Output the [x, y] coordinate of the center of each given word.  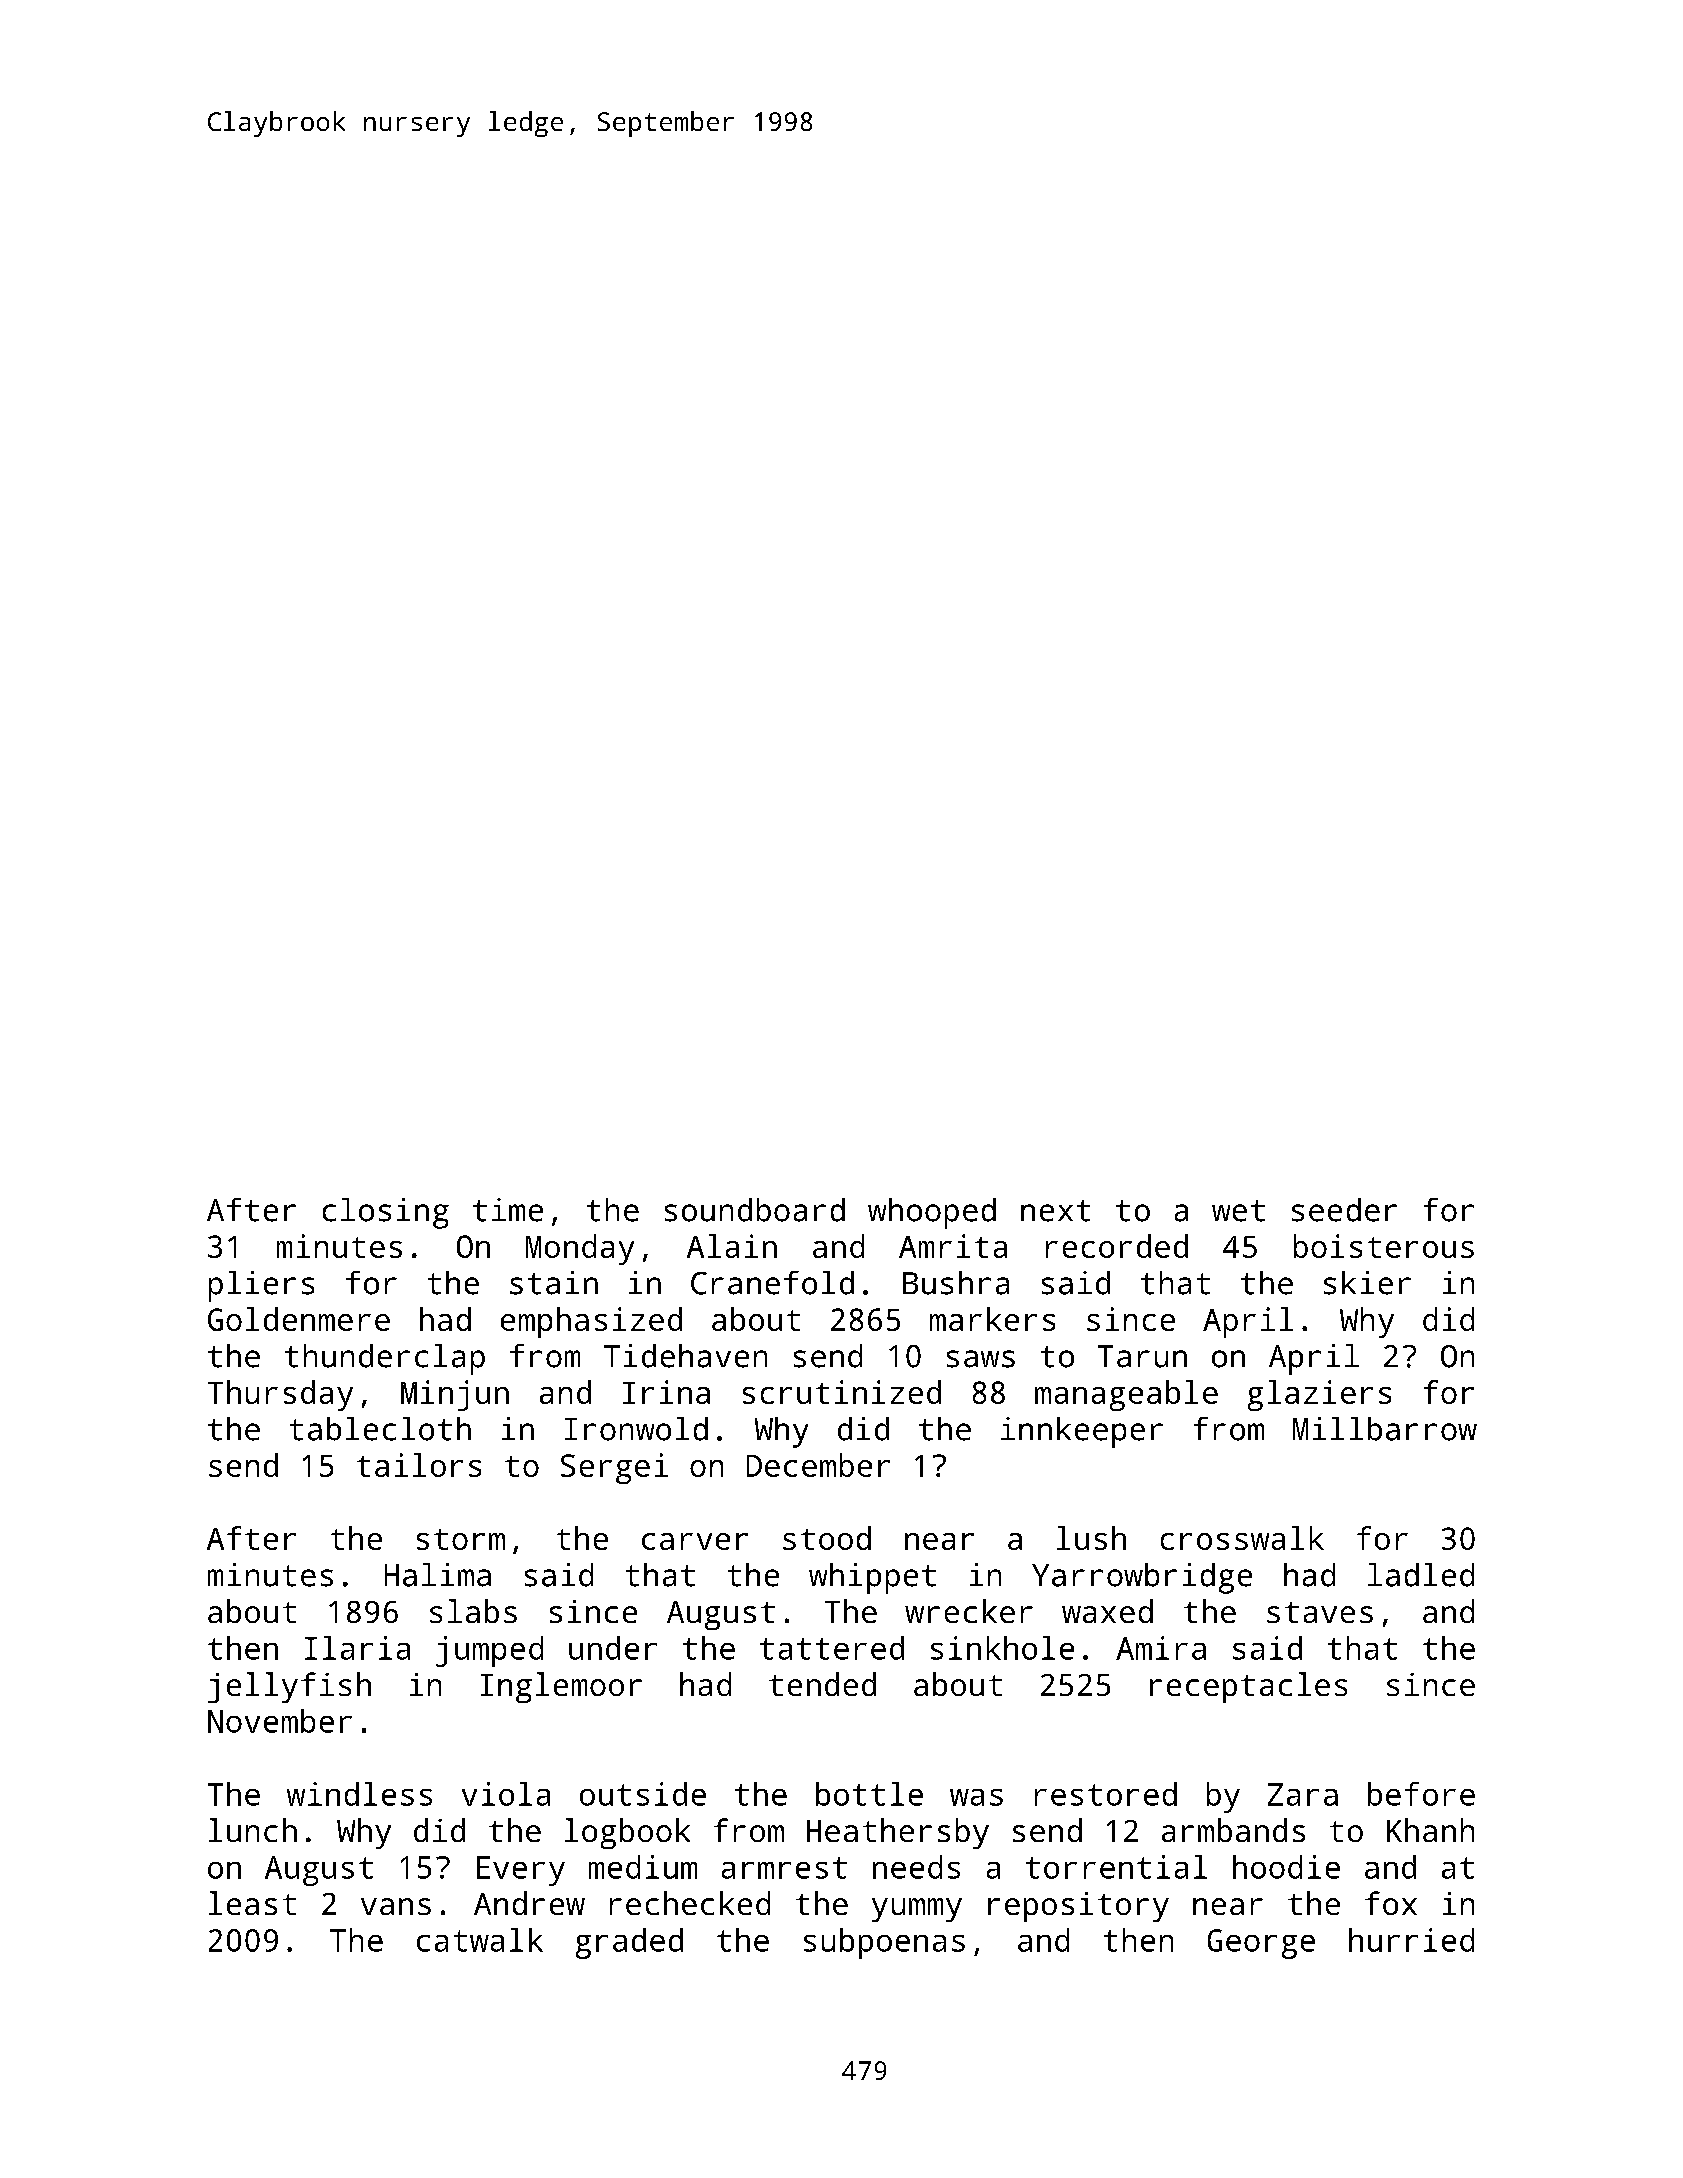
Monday [580, 1249]
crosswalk [1242, 1538]
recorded [1117, 1246]
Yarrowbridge [1142, 1578]
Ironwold [636, 1429]
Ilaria [357, 1648]
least [252, 1903]
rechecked [690, 1903]
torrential [1116, 1867]
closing [386, 1213]
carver [695, 1541]
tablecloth [380, 1429]
